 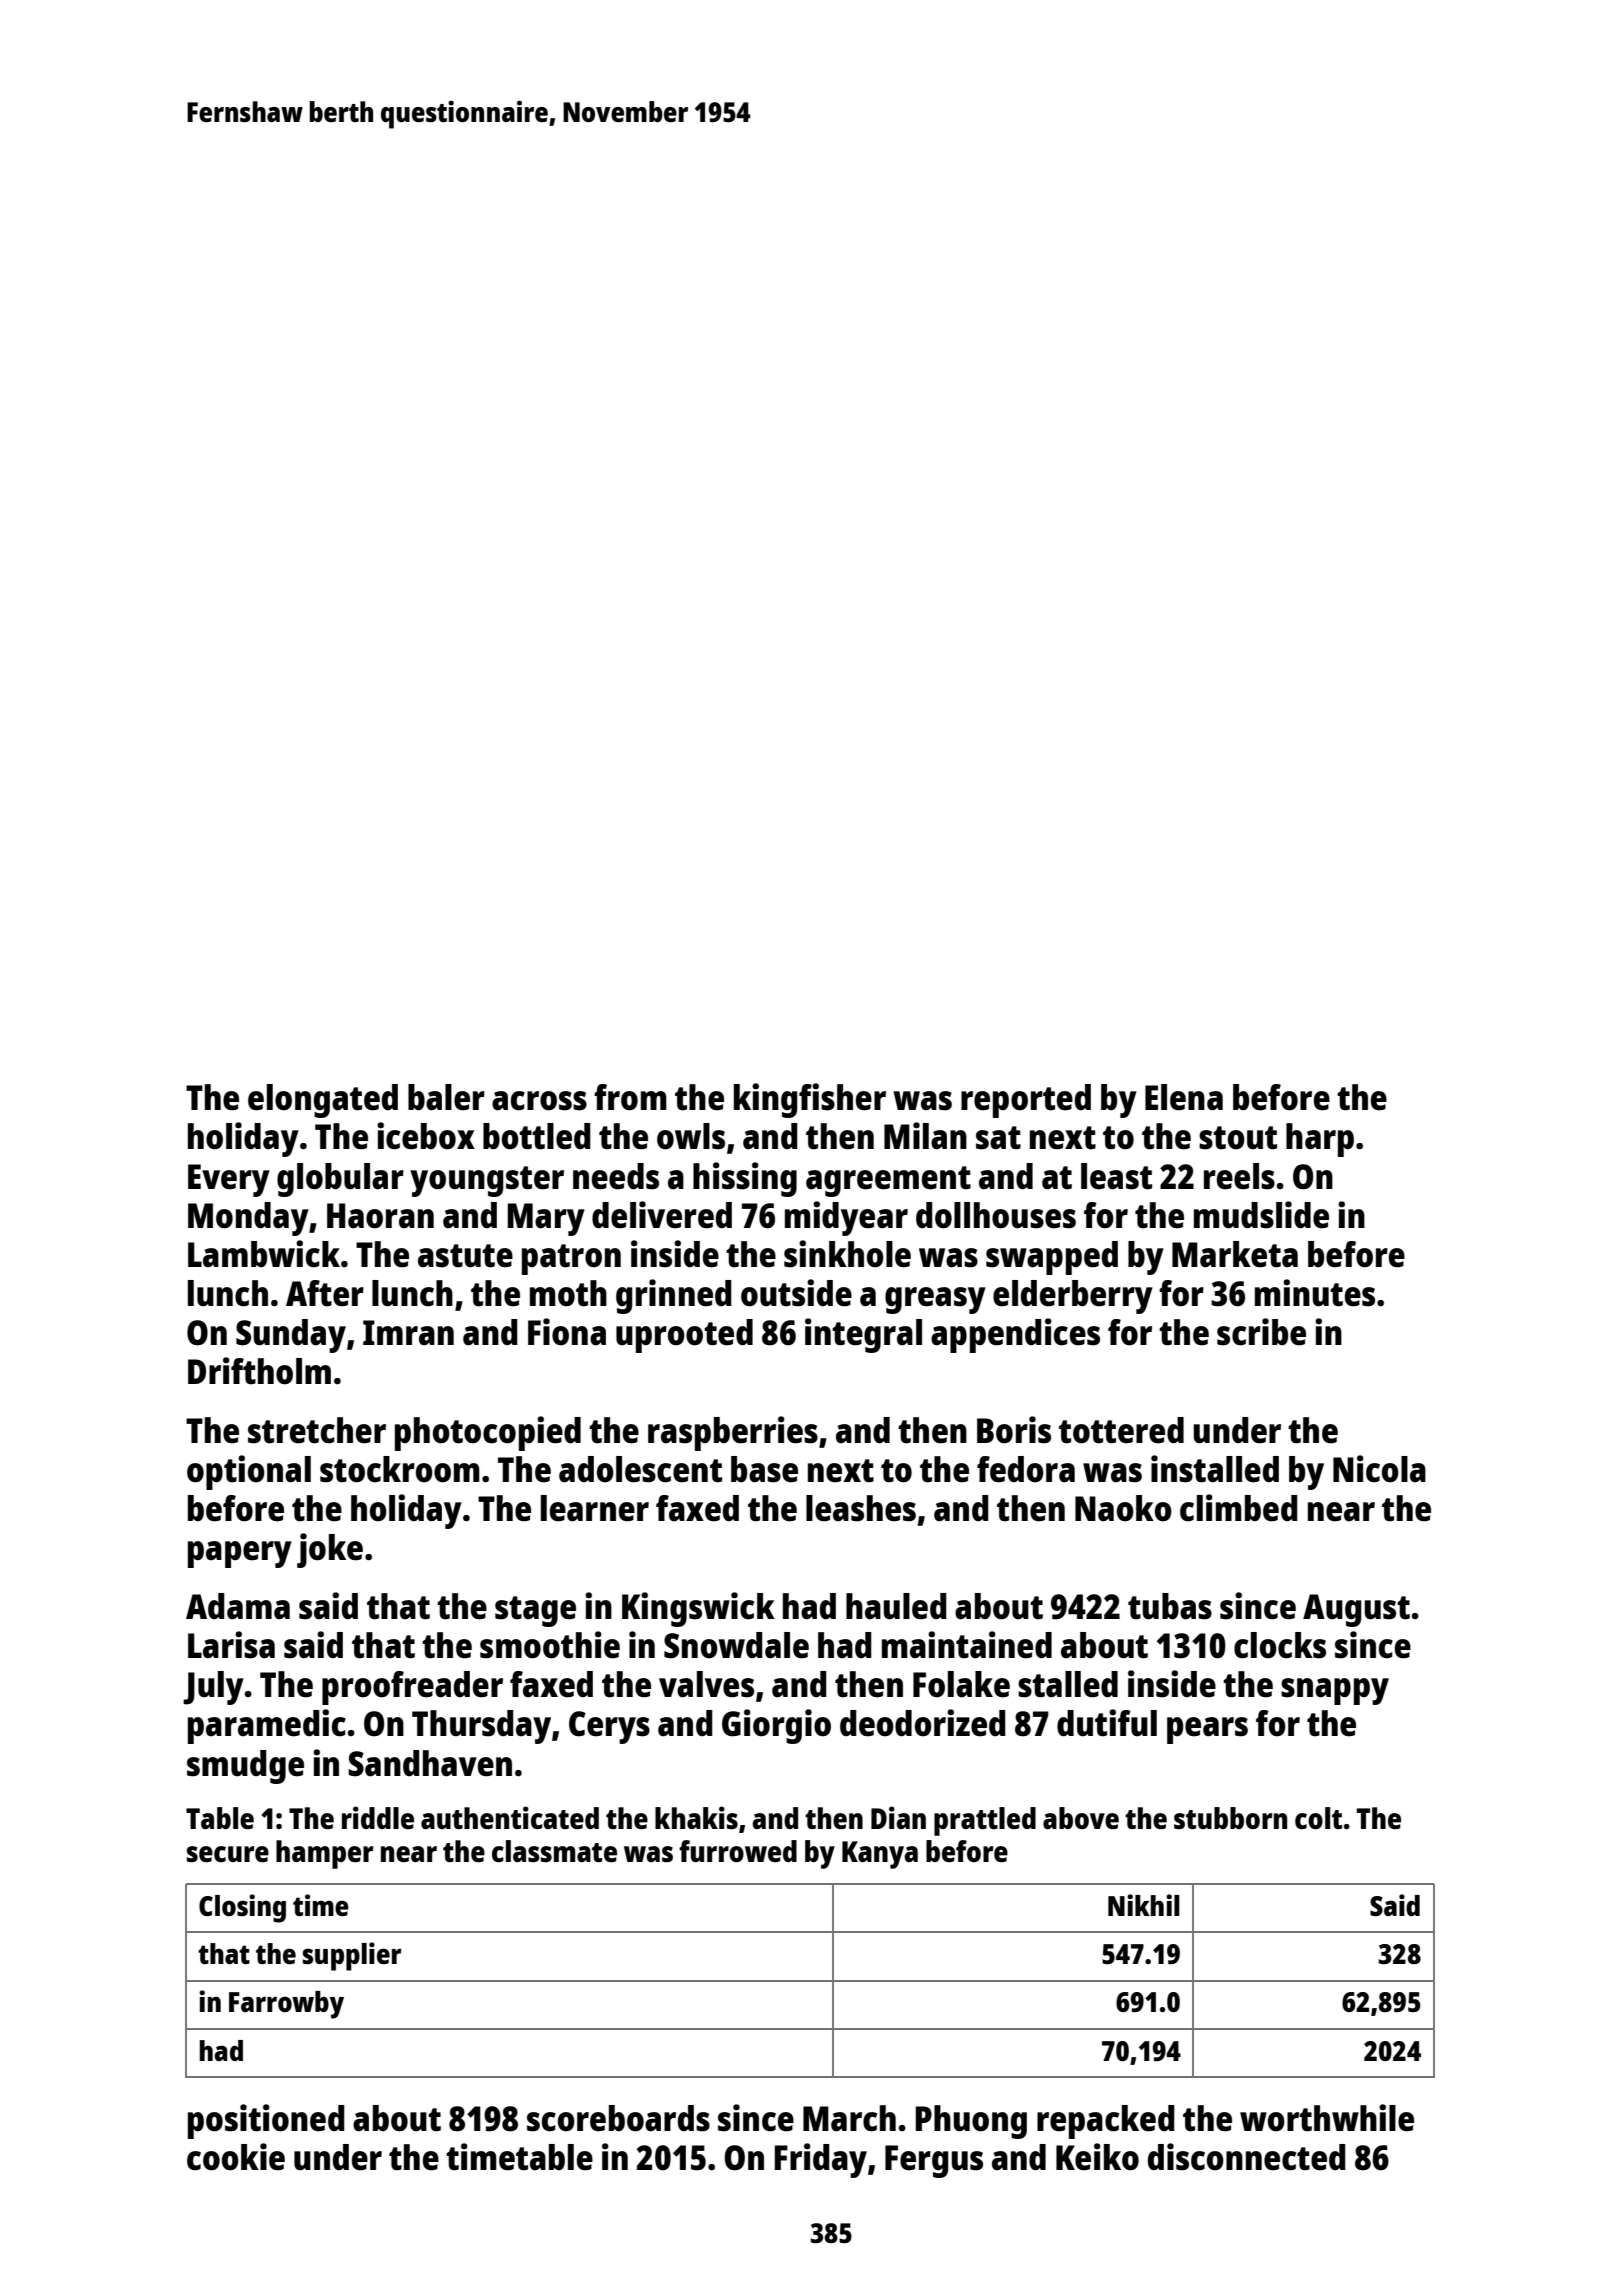 I want to click on Elena, so click(x=1184, y=1097).
